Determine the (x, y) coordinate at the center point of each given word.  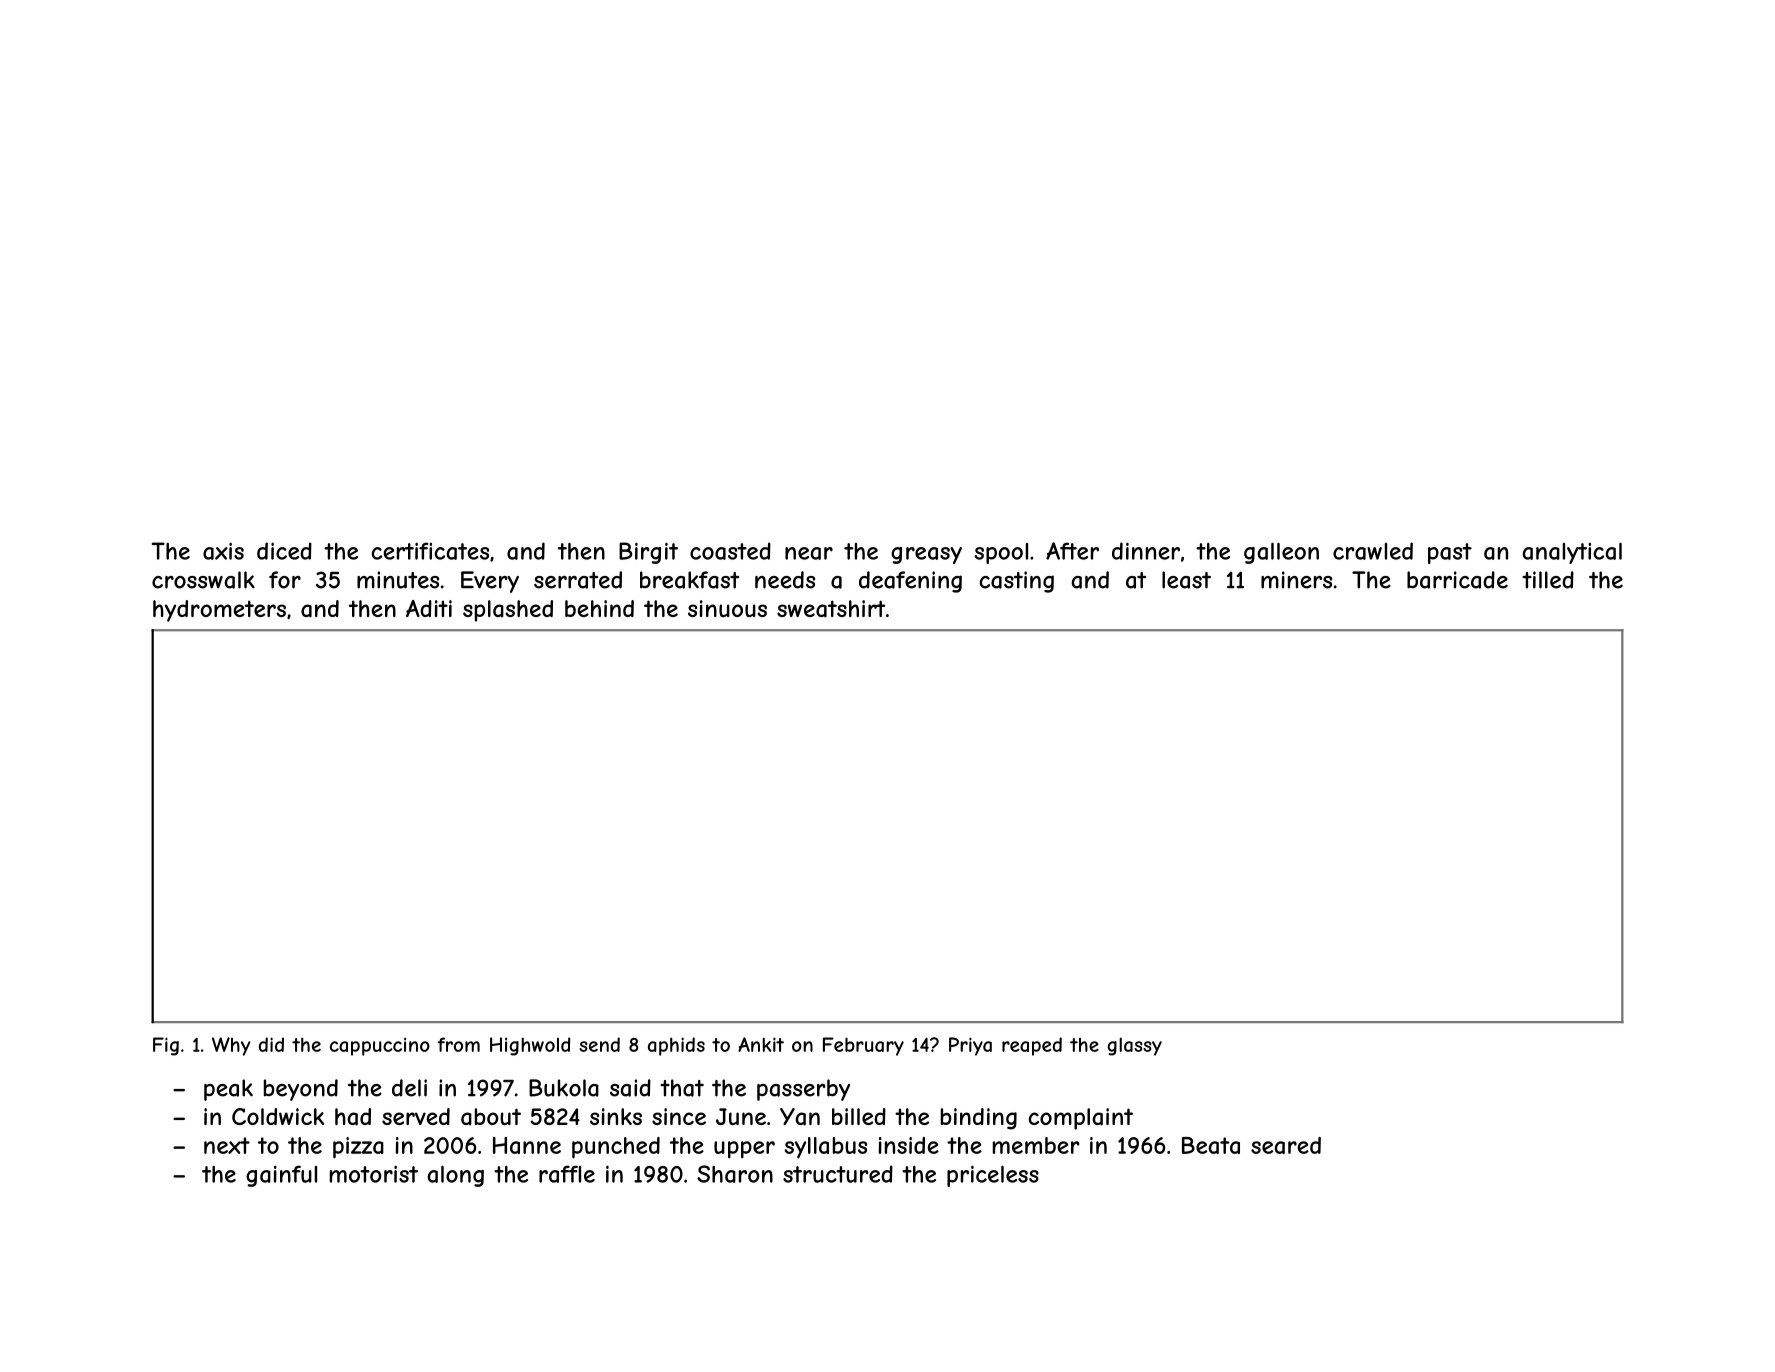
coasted (730, 551)
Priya (970, 1046)
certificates (430, 551)
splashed (508, 611)
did (271, 1044)
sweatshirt (831, 609)
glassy (1135, 1046)
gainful (281, 1176)
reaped (1032, 1046)
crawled (1373, 551)
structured (838, 1174)
